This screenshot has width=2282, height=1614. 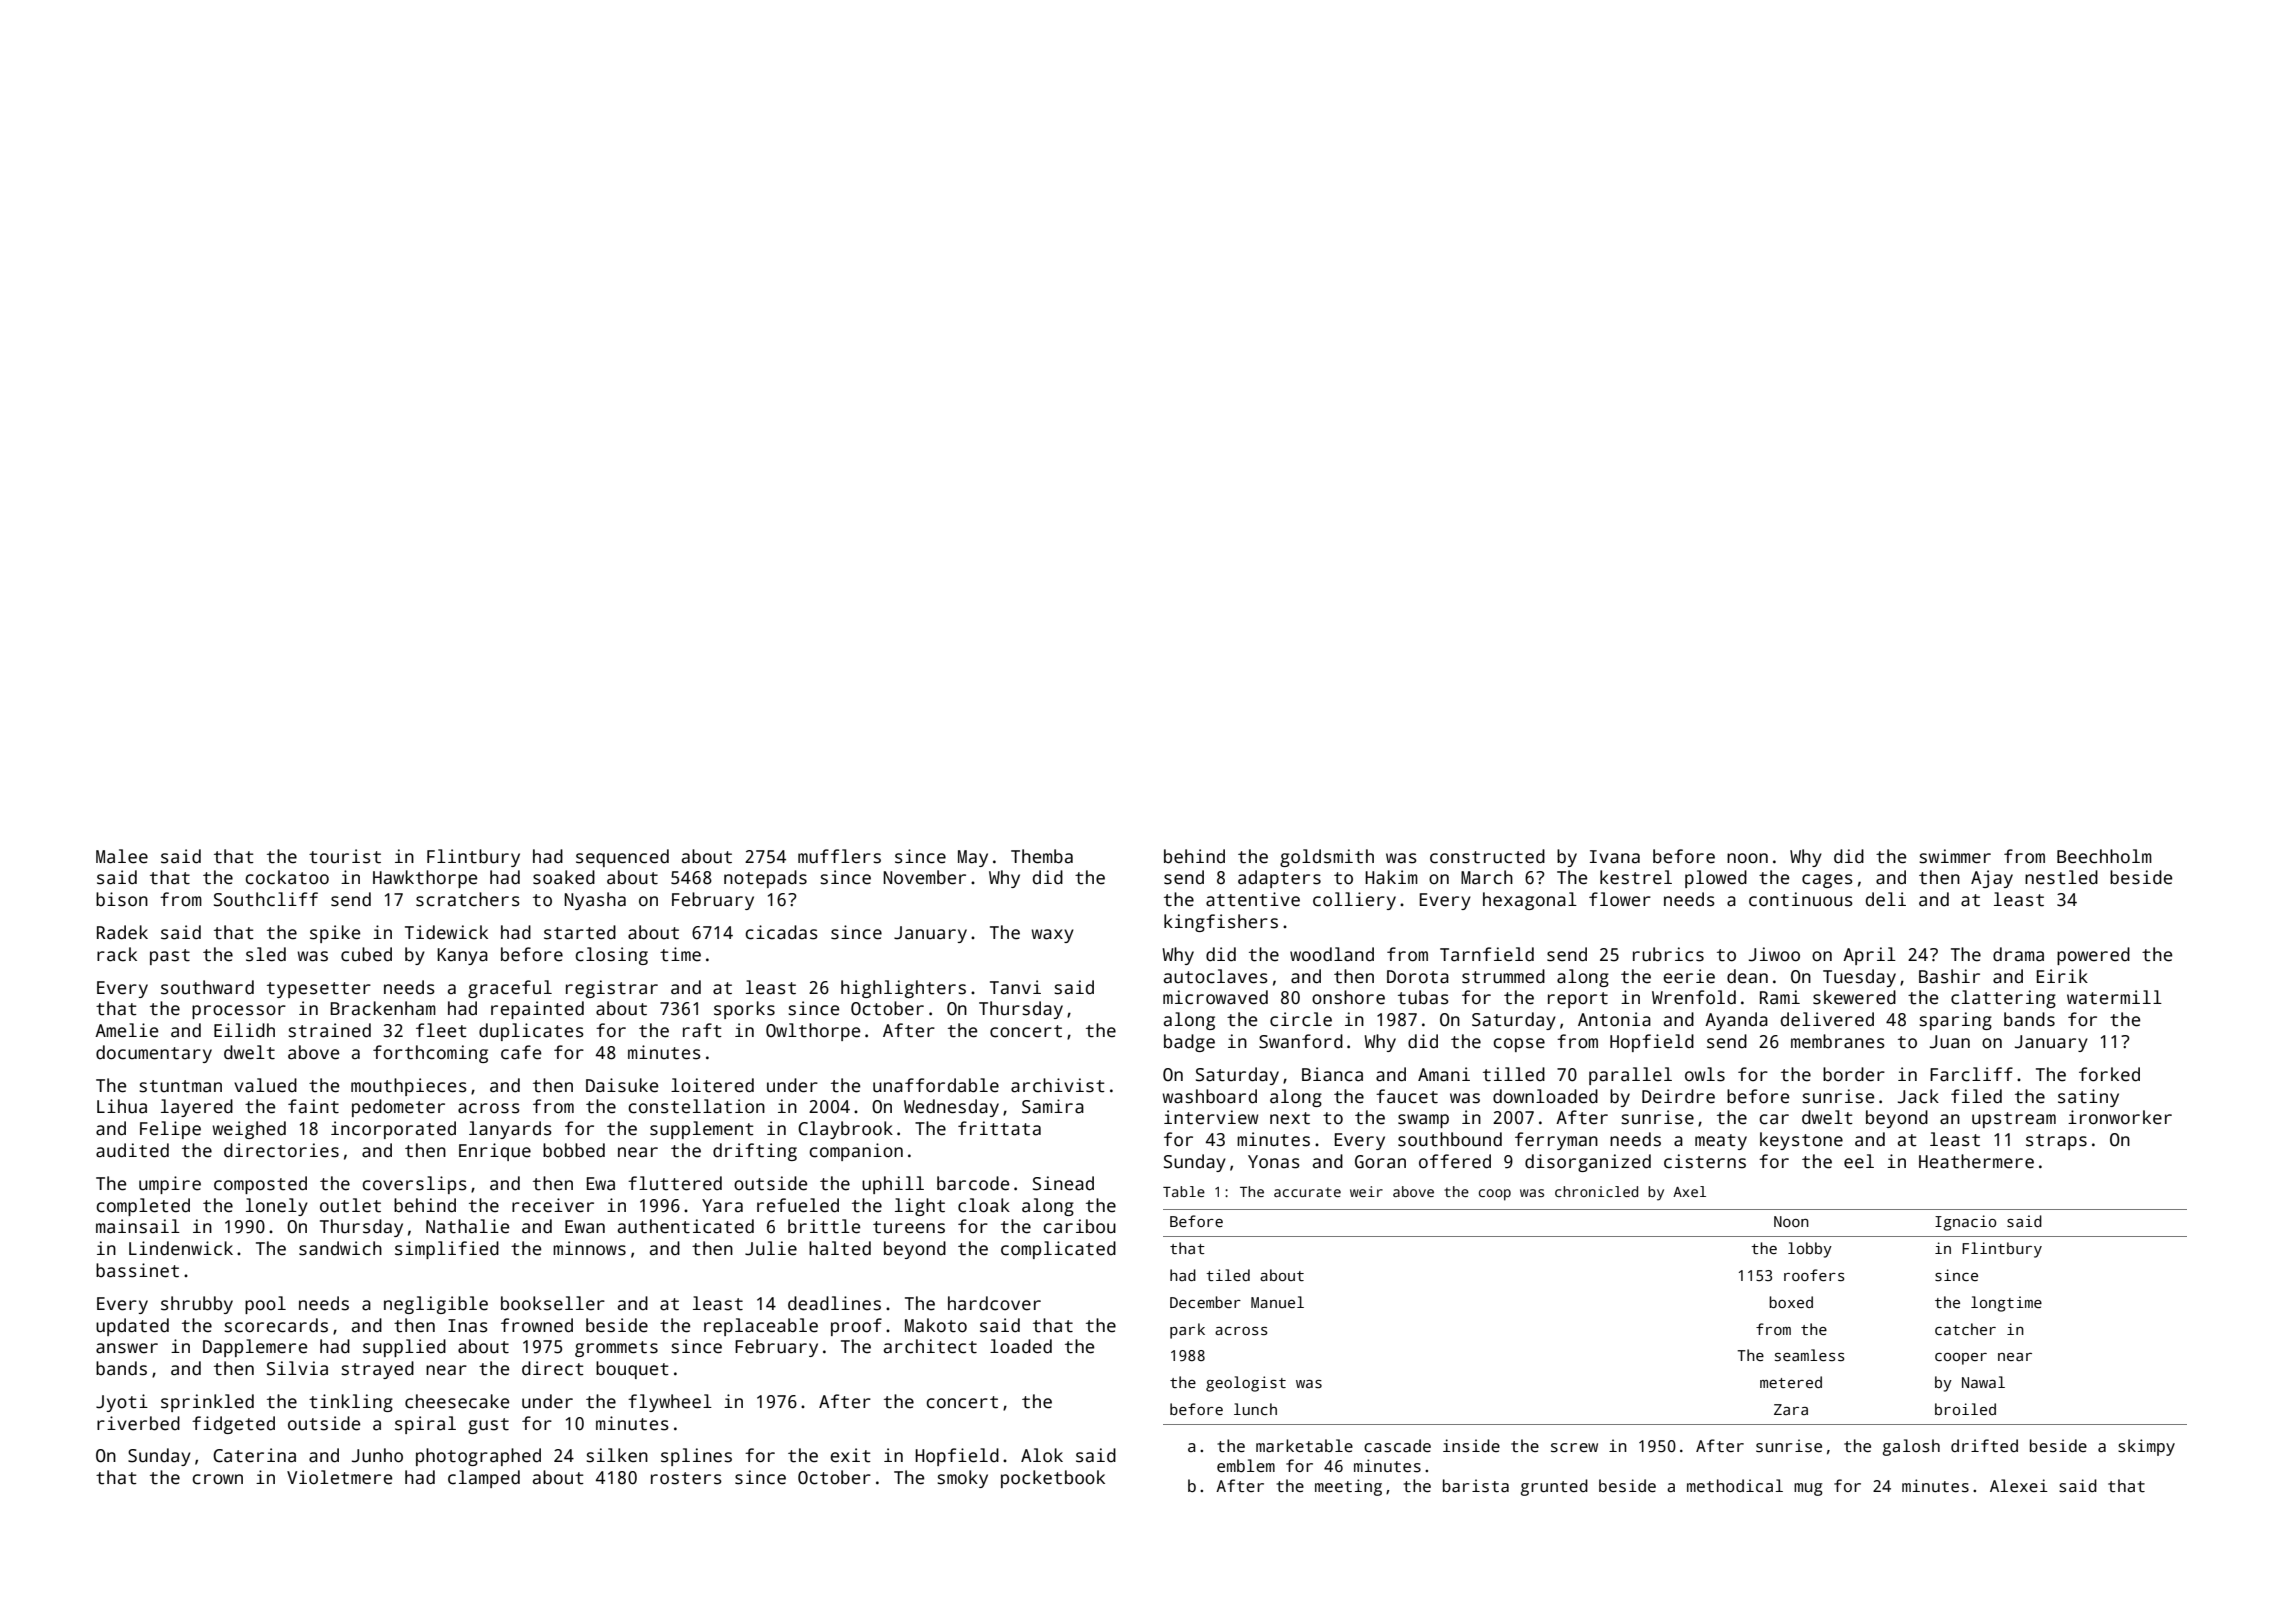 What do you see at coordinates (924, 877) in the screenshot?
I see `November` at bounding box center [924, 877].
